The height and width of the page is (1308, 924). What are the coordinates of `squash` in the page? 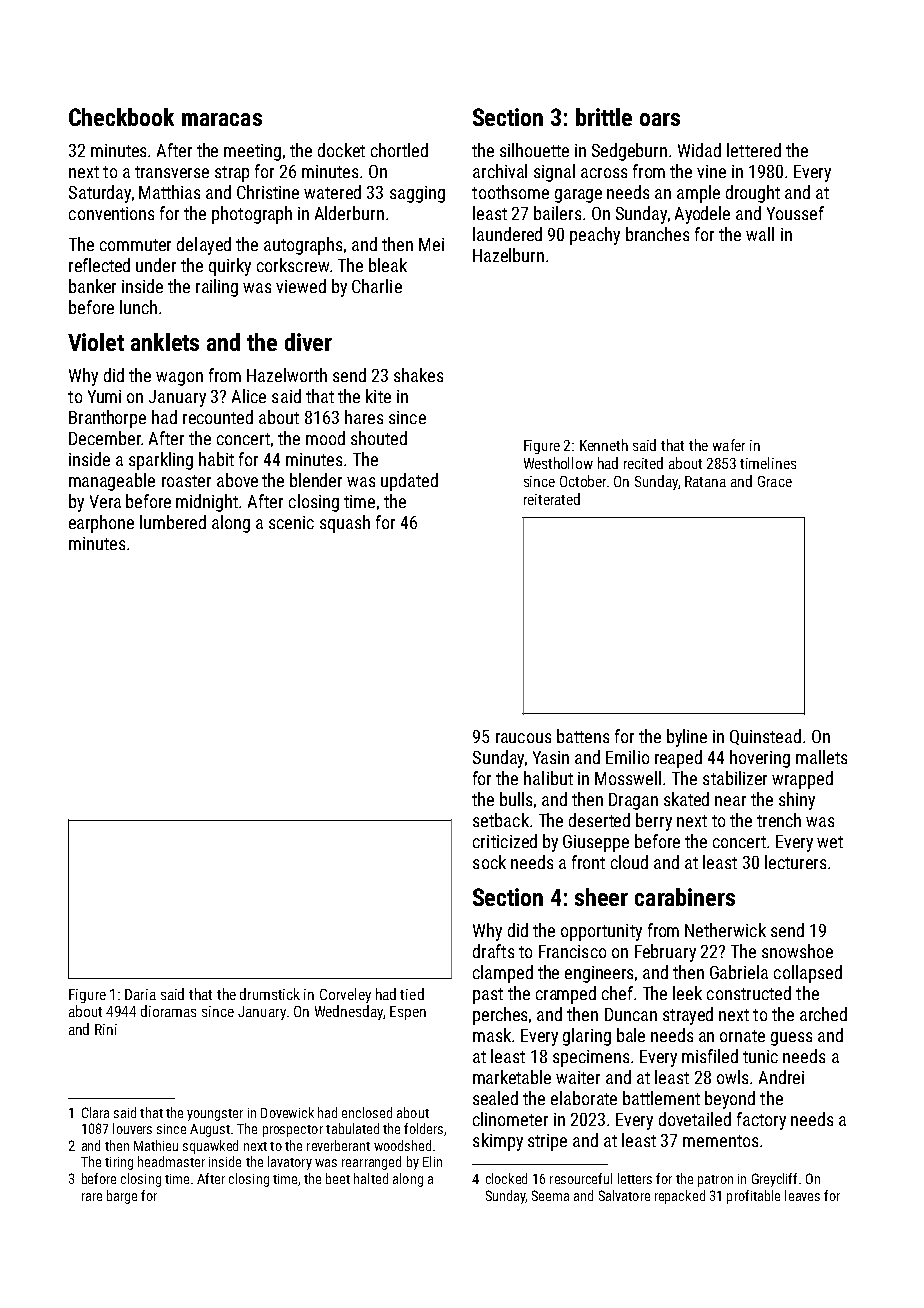 It's located at (345, 524).
